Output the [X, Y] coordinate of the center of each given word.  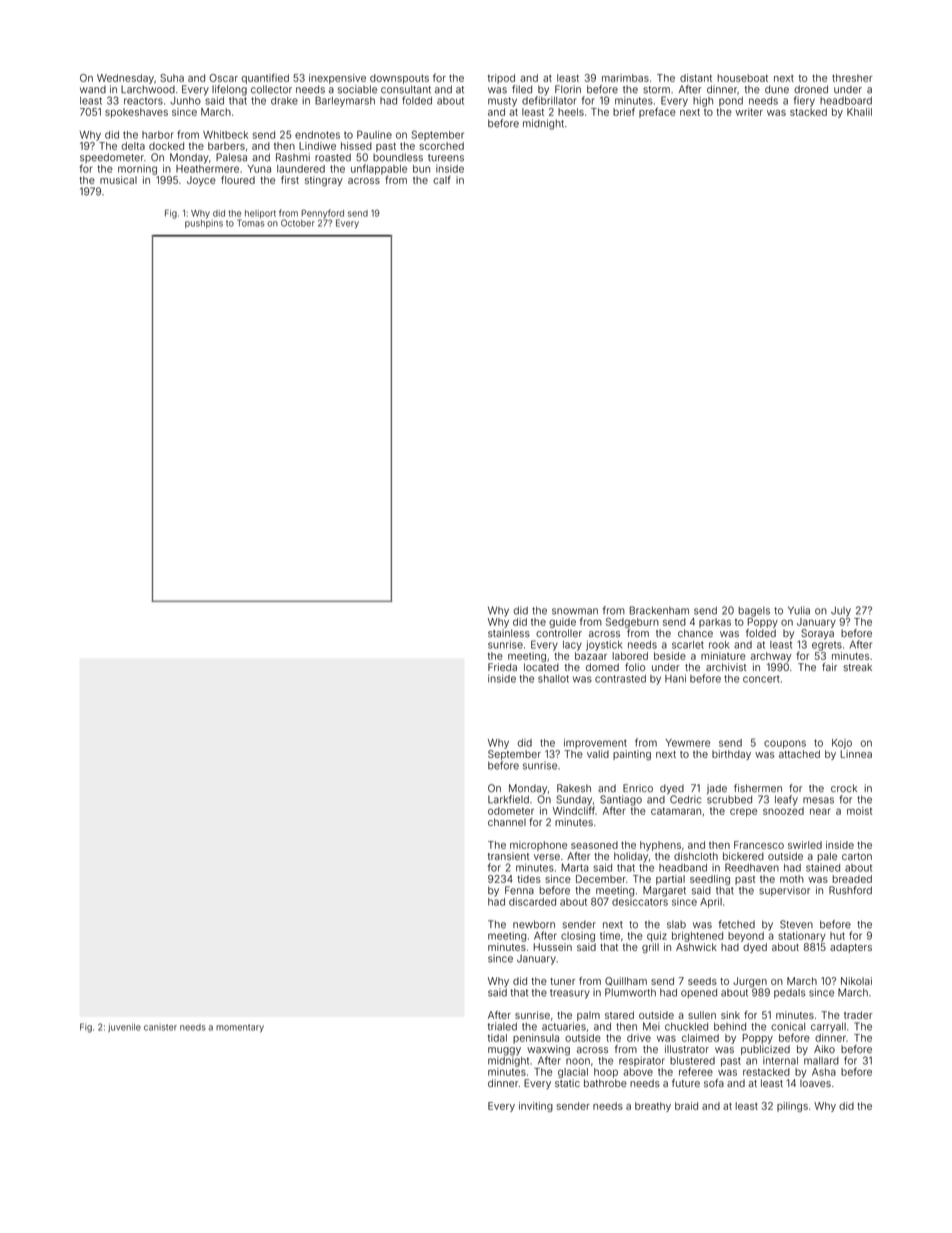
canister [160, 1027]
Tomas [250, 223]
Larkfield [508, 799]
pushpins [204, 224]
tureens [446, 158]
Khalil [859, 112]
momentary [240, 1028]
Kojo [842, 744]
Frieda [502, 667]
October [298, 223]
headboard [846, 101]
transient [508, 856]
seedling [710, 880]
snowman [575, 611]
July [841, 611]
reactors [143, 101]
